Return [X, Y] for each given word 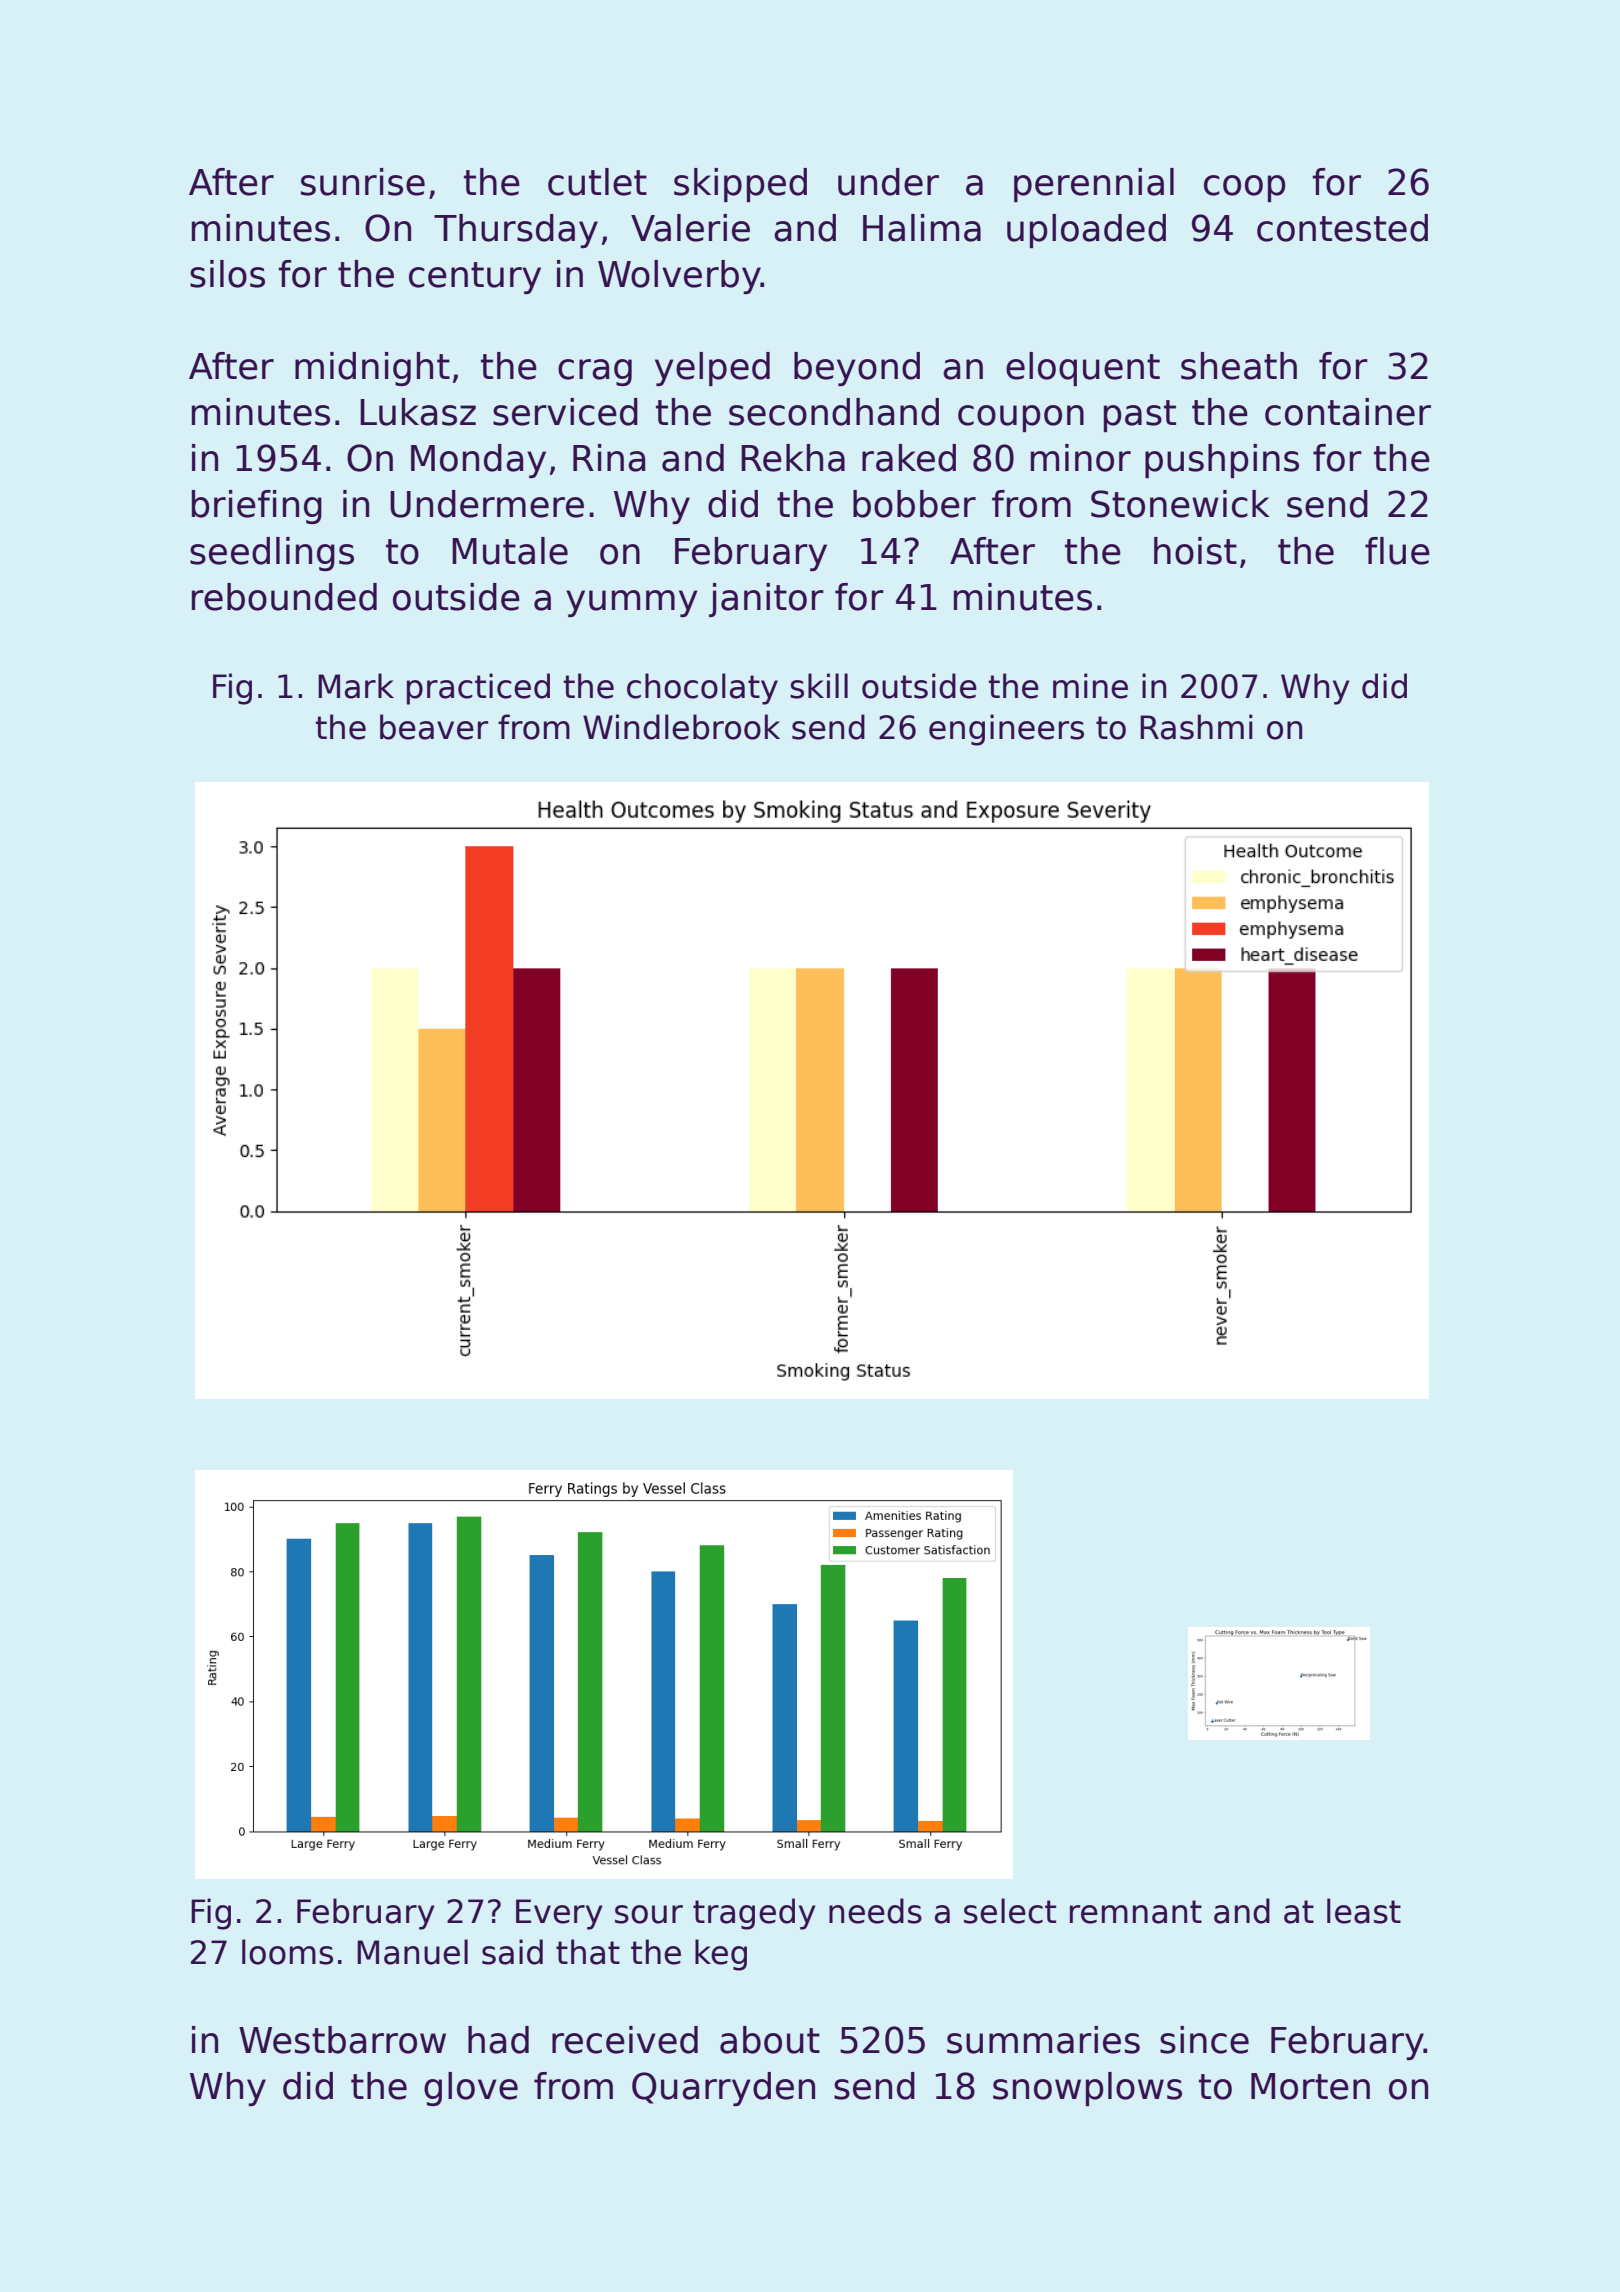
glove [471, 2089]
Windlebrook [681, 727]
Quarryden [723, 2089]
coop [1245, 188]
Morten [1310, 2086]
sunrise [363, 182]
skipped [740, 185]
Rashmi [1196, 727]
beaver [434, 727]
